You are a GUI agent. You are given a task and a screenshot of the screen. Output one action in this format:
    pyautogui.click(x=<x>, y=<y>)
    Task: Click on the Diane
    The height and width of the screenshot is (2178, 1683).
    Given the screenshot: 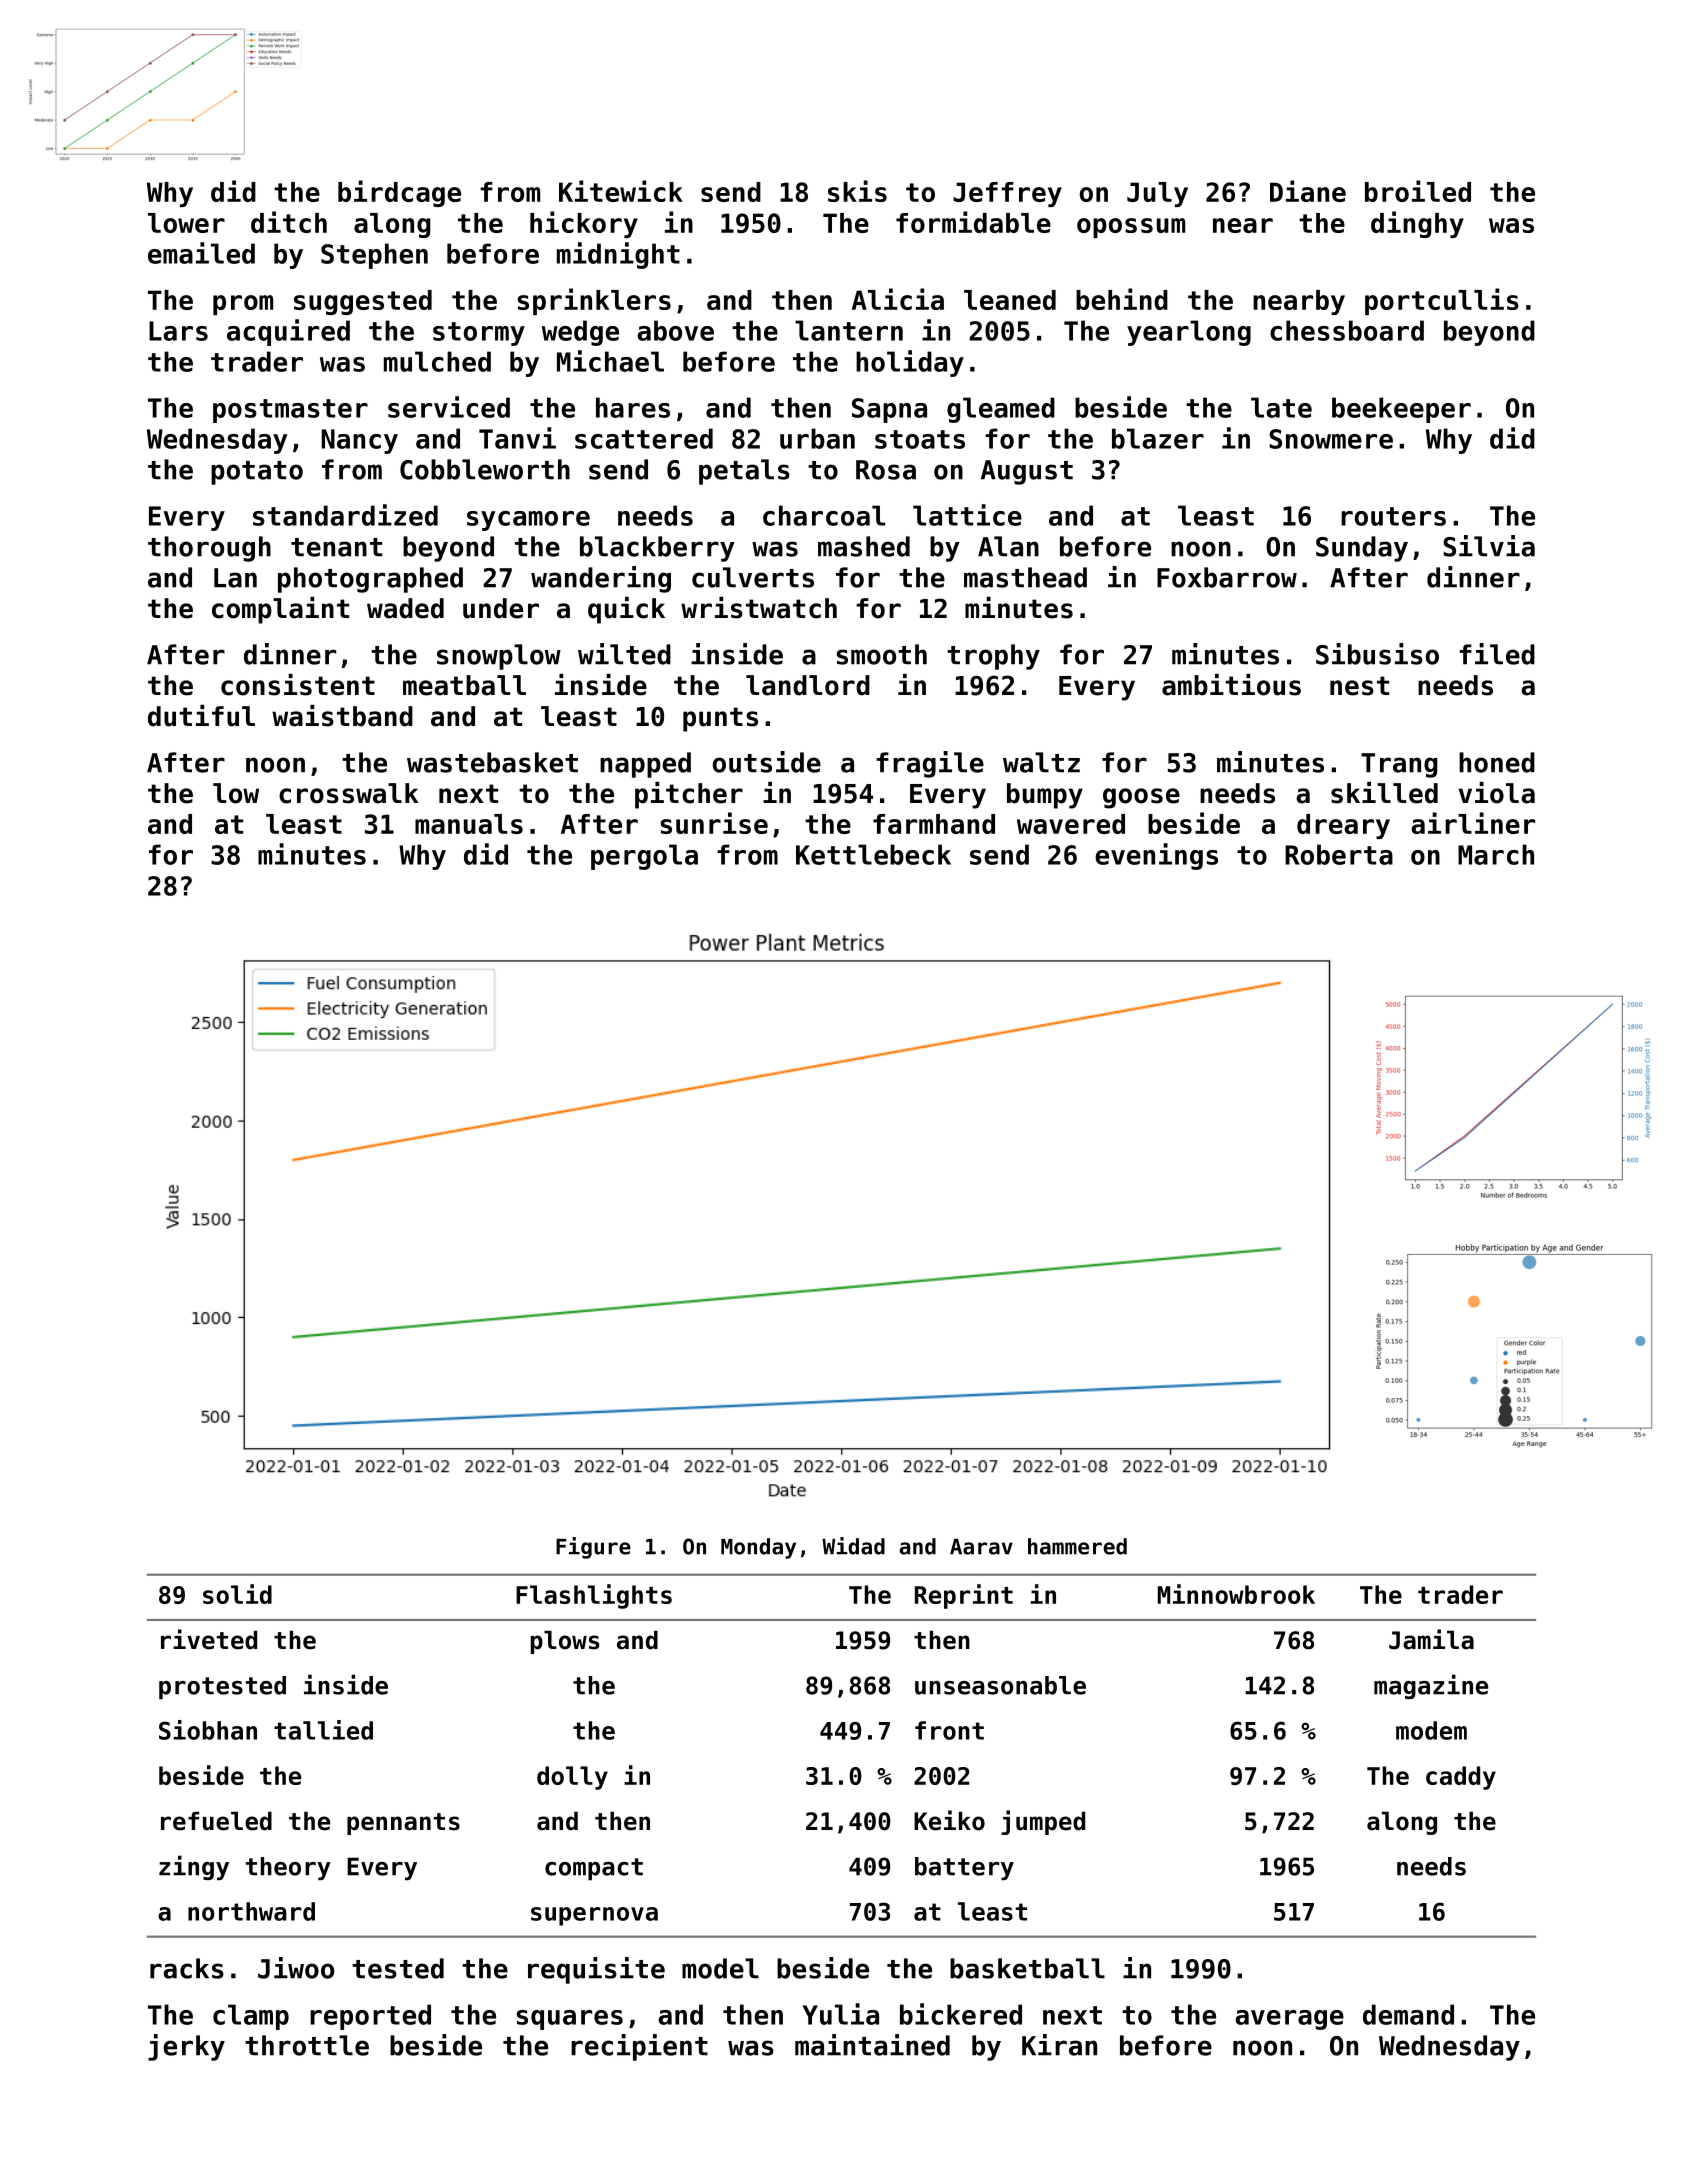 What is the action you would take?
    pyautogui.click(x=1308, y=191)
